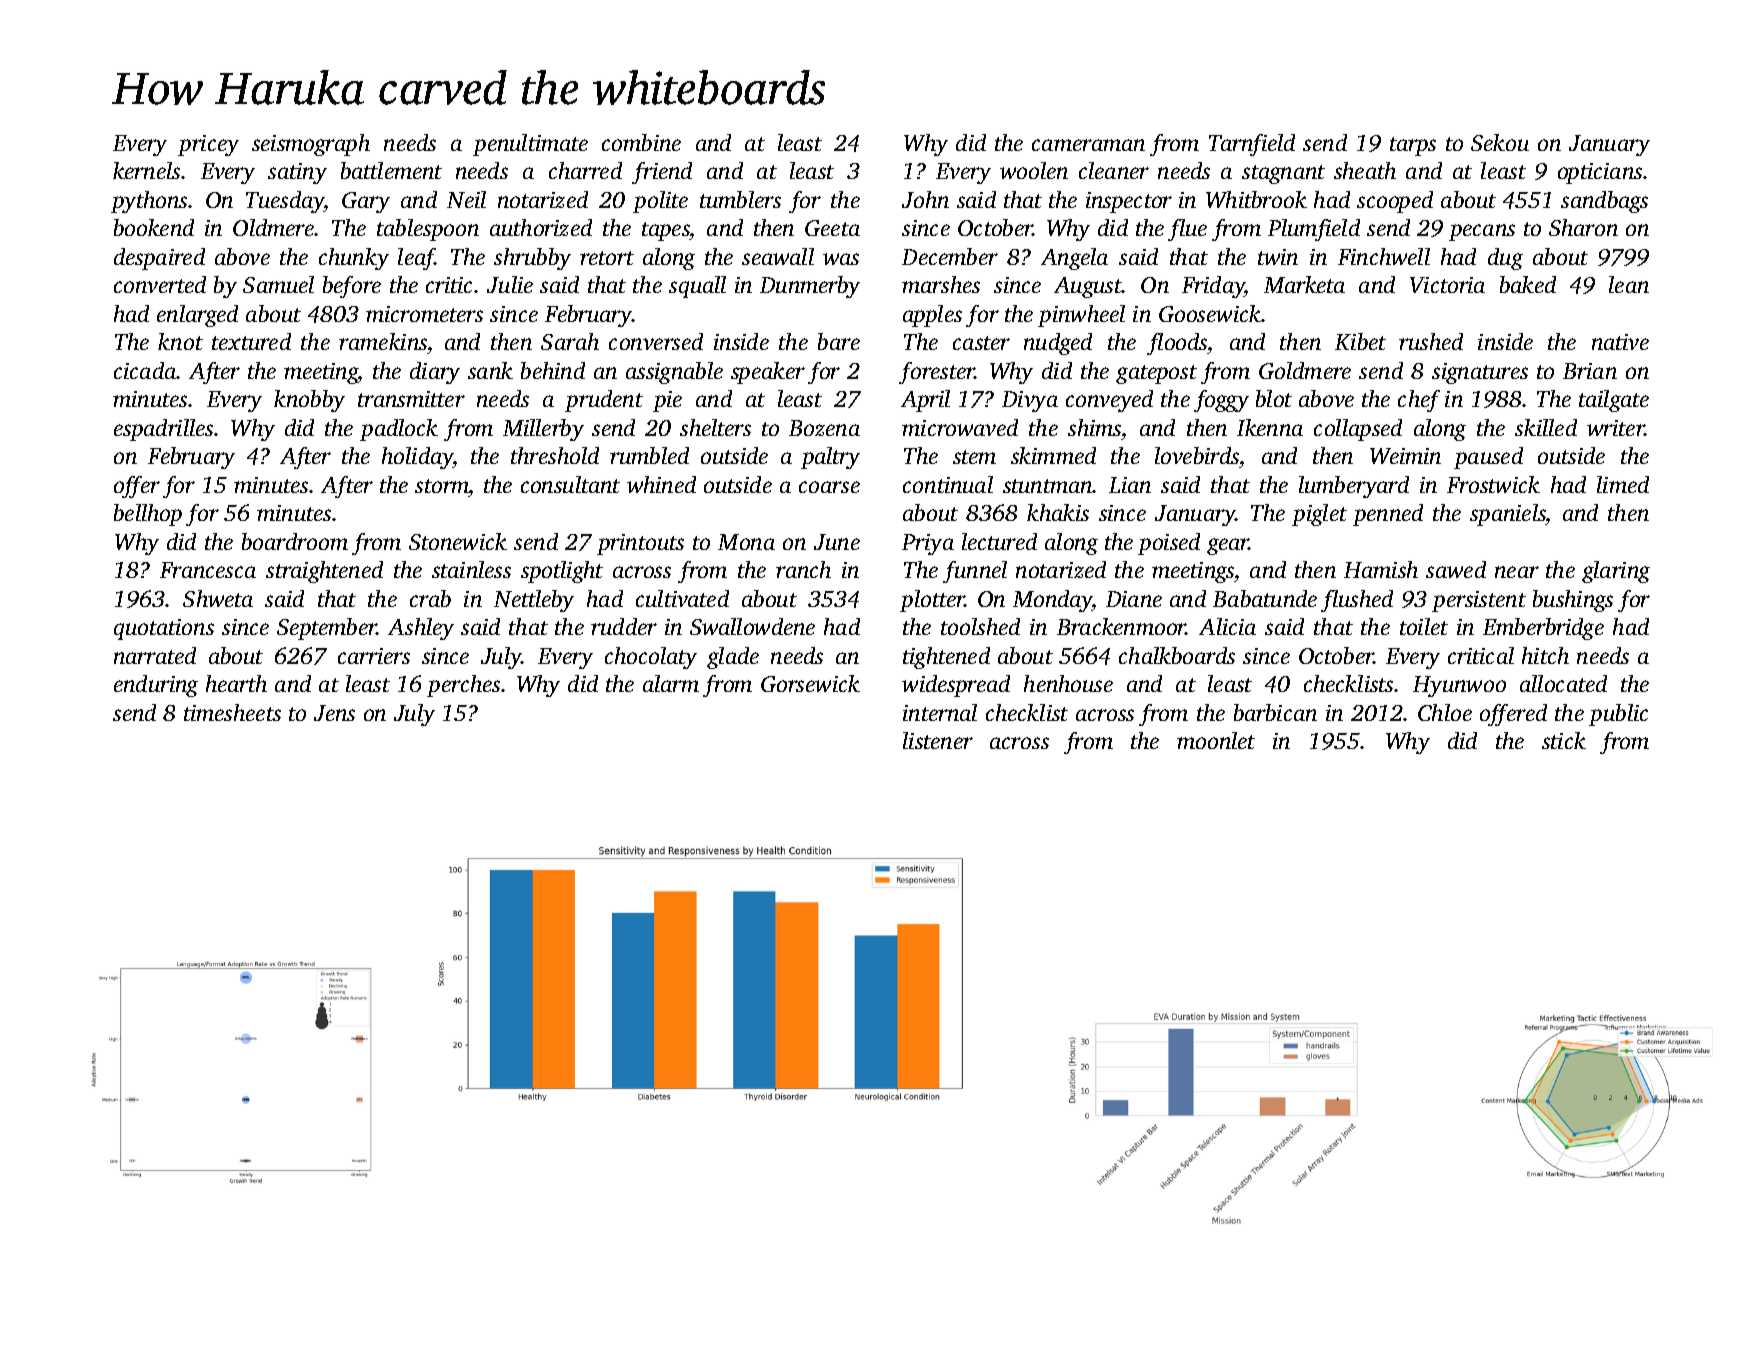  Describe the element at coordinates (1564, 740) in the page. I see `stick` at that location.
